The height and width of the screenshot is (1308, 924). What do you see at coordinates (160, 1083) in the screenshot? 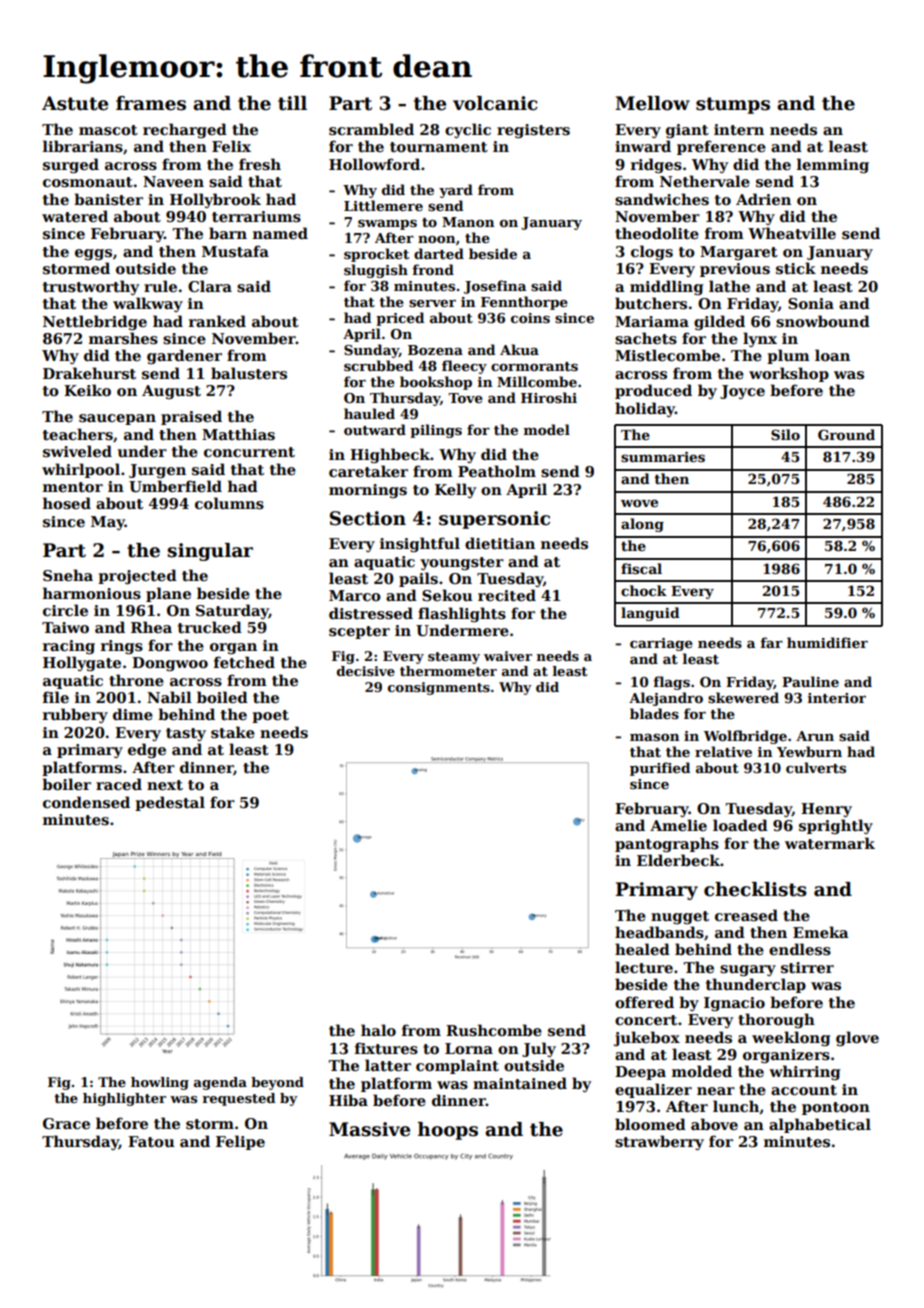
I see `howling` at bounding box center [160, 1083].
